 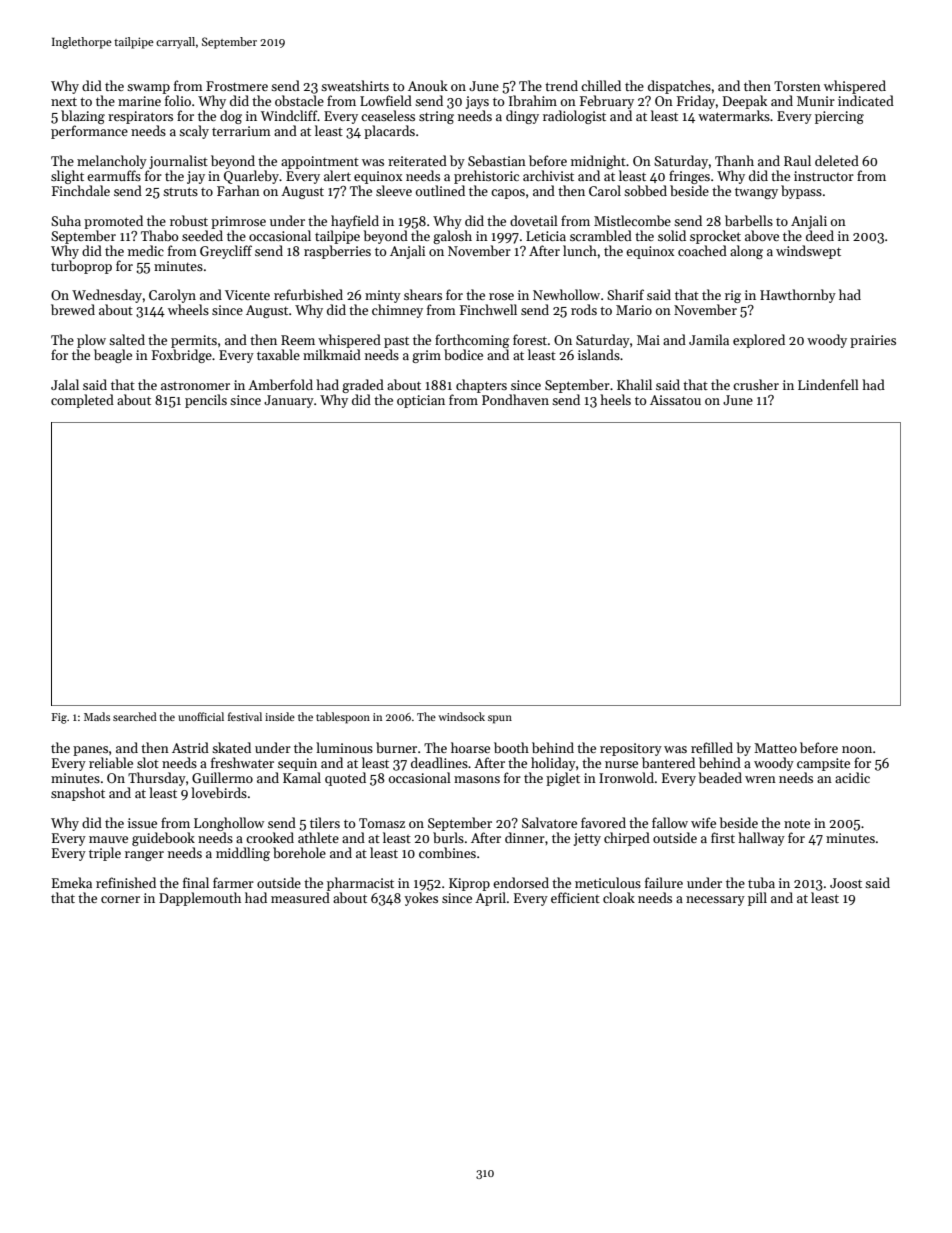 I want to click on meticulous, so click(x=608, y=882).
